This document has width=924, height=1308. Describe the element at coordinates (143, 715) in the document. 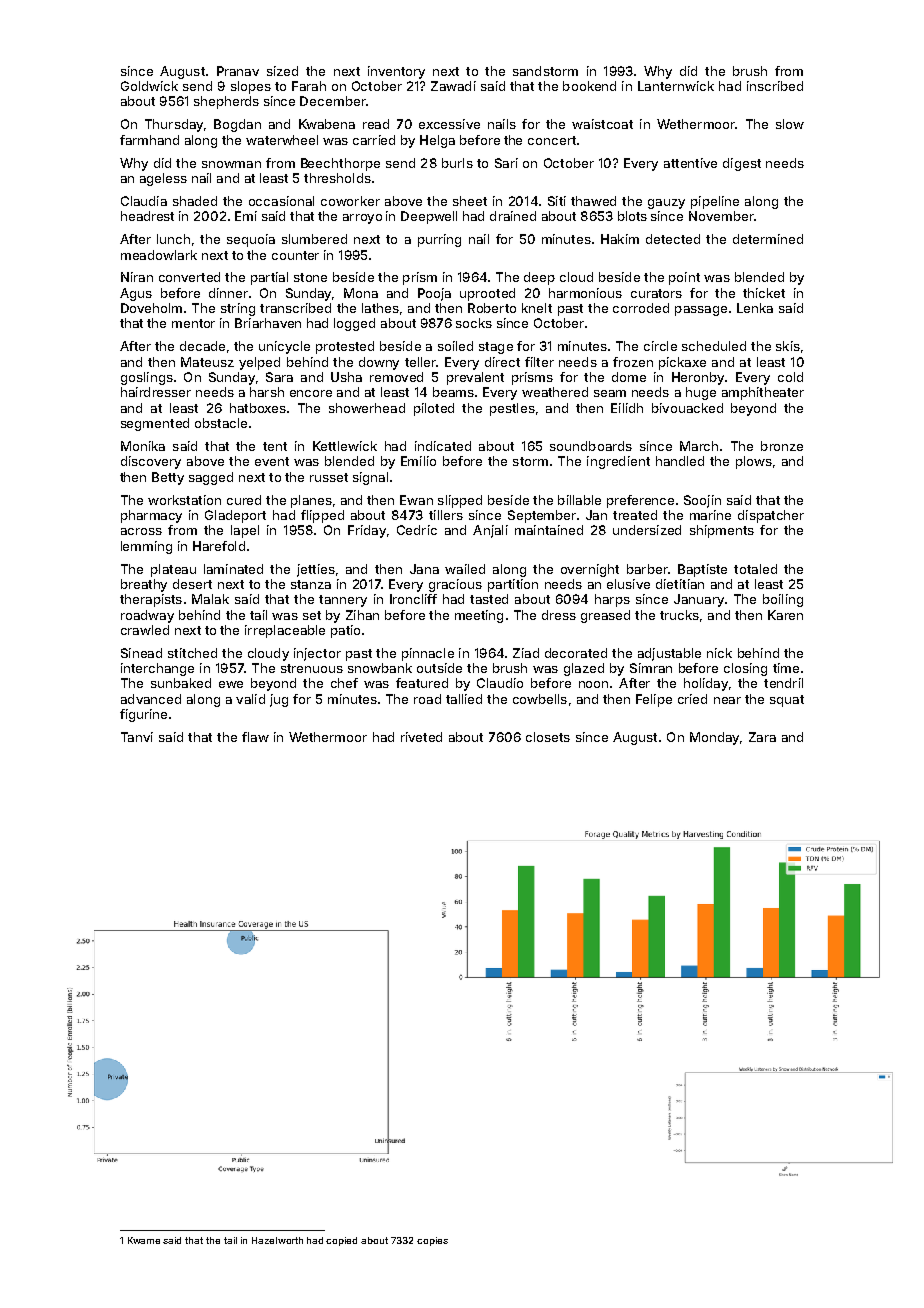

I see `figurine` at that location.
